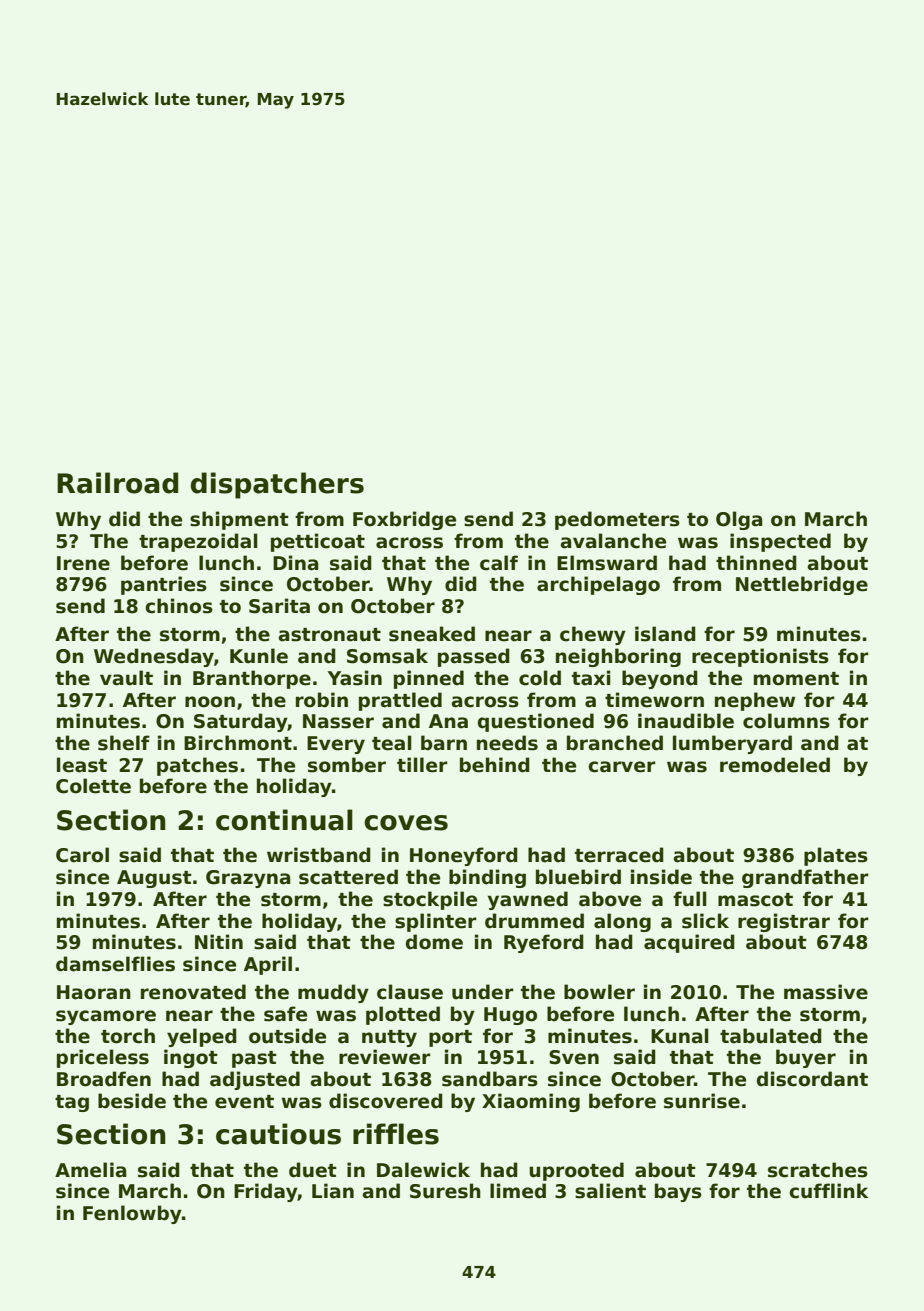 This screenshot has width=924, height=1311. Describe the element at coordinates (495, 765) in the screenshot. I see `behind` at that location.
